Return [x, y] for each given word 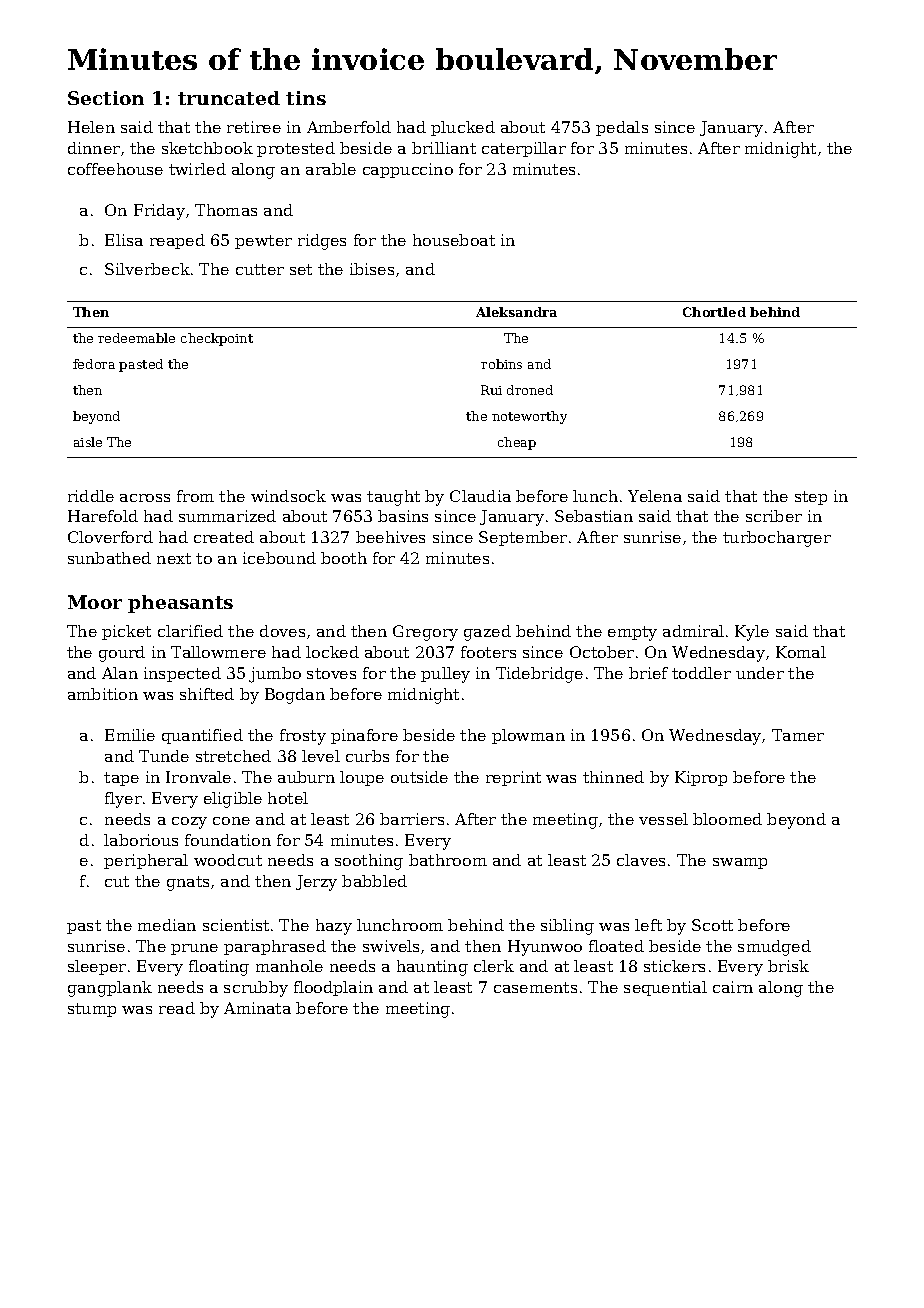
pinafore [364, 736]
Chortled [714, 312]
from [195, 496]
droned [530, 390]
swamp [740, 863]
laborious [141, 840]
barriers [412, 819]
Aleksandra [516, 312]
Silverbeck [147, 269]
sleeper [97, 967]
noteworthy [529, 417]
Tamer [798, 735]
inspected [182, 674]
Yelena [655, 496]
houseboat [454, 240]
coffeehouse [115, 169]
